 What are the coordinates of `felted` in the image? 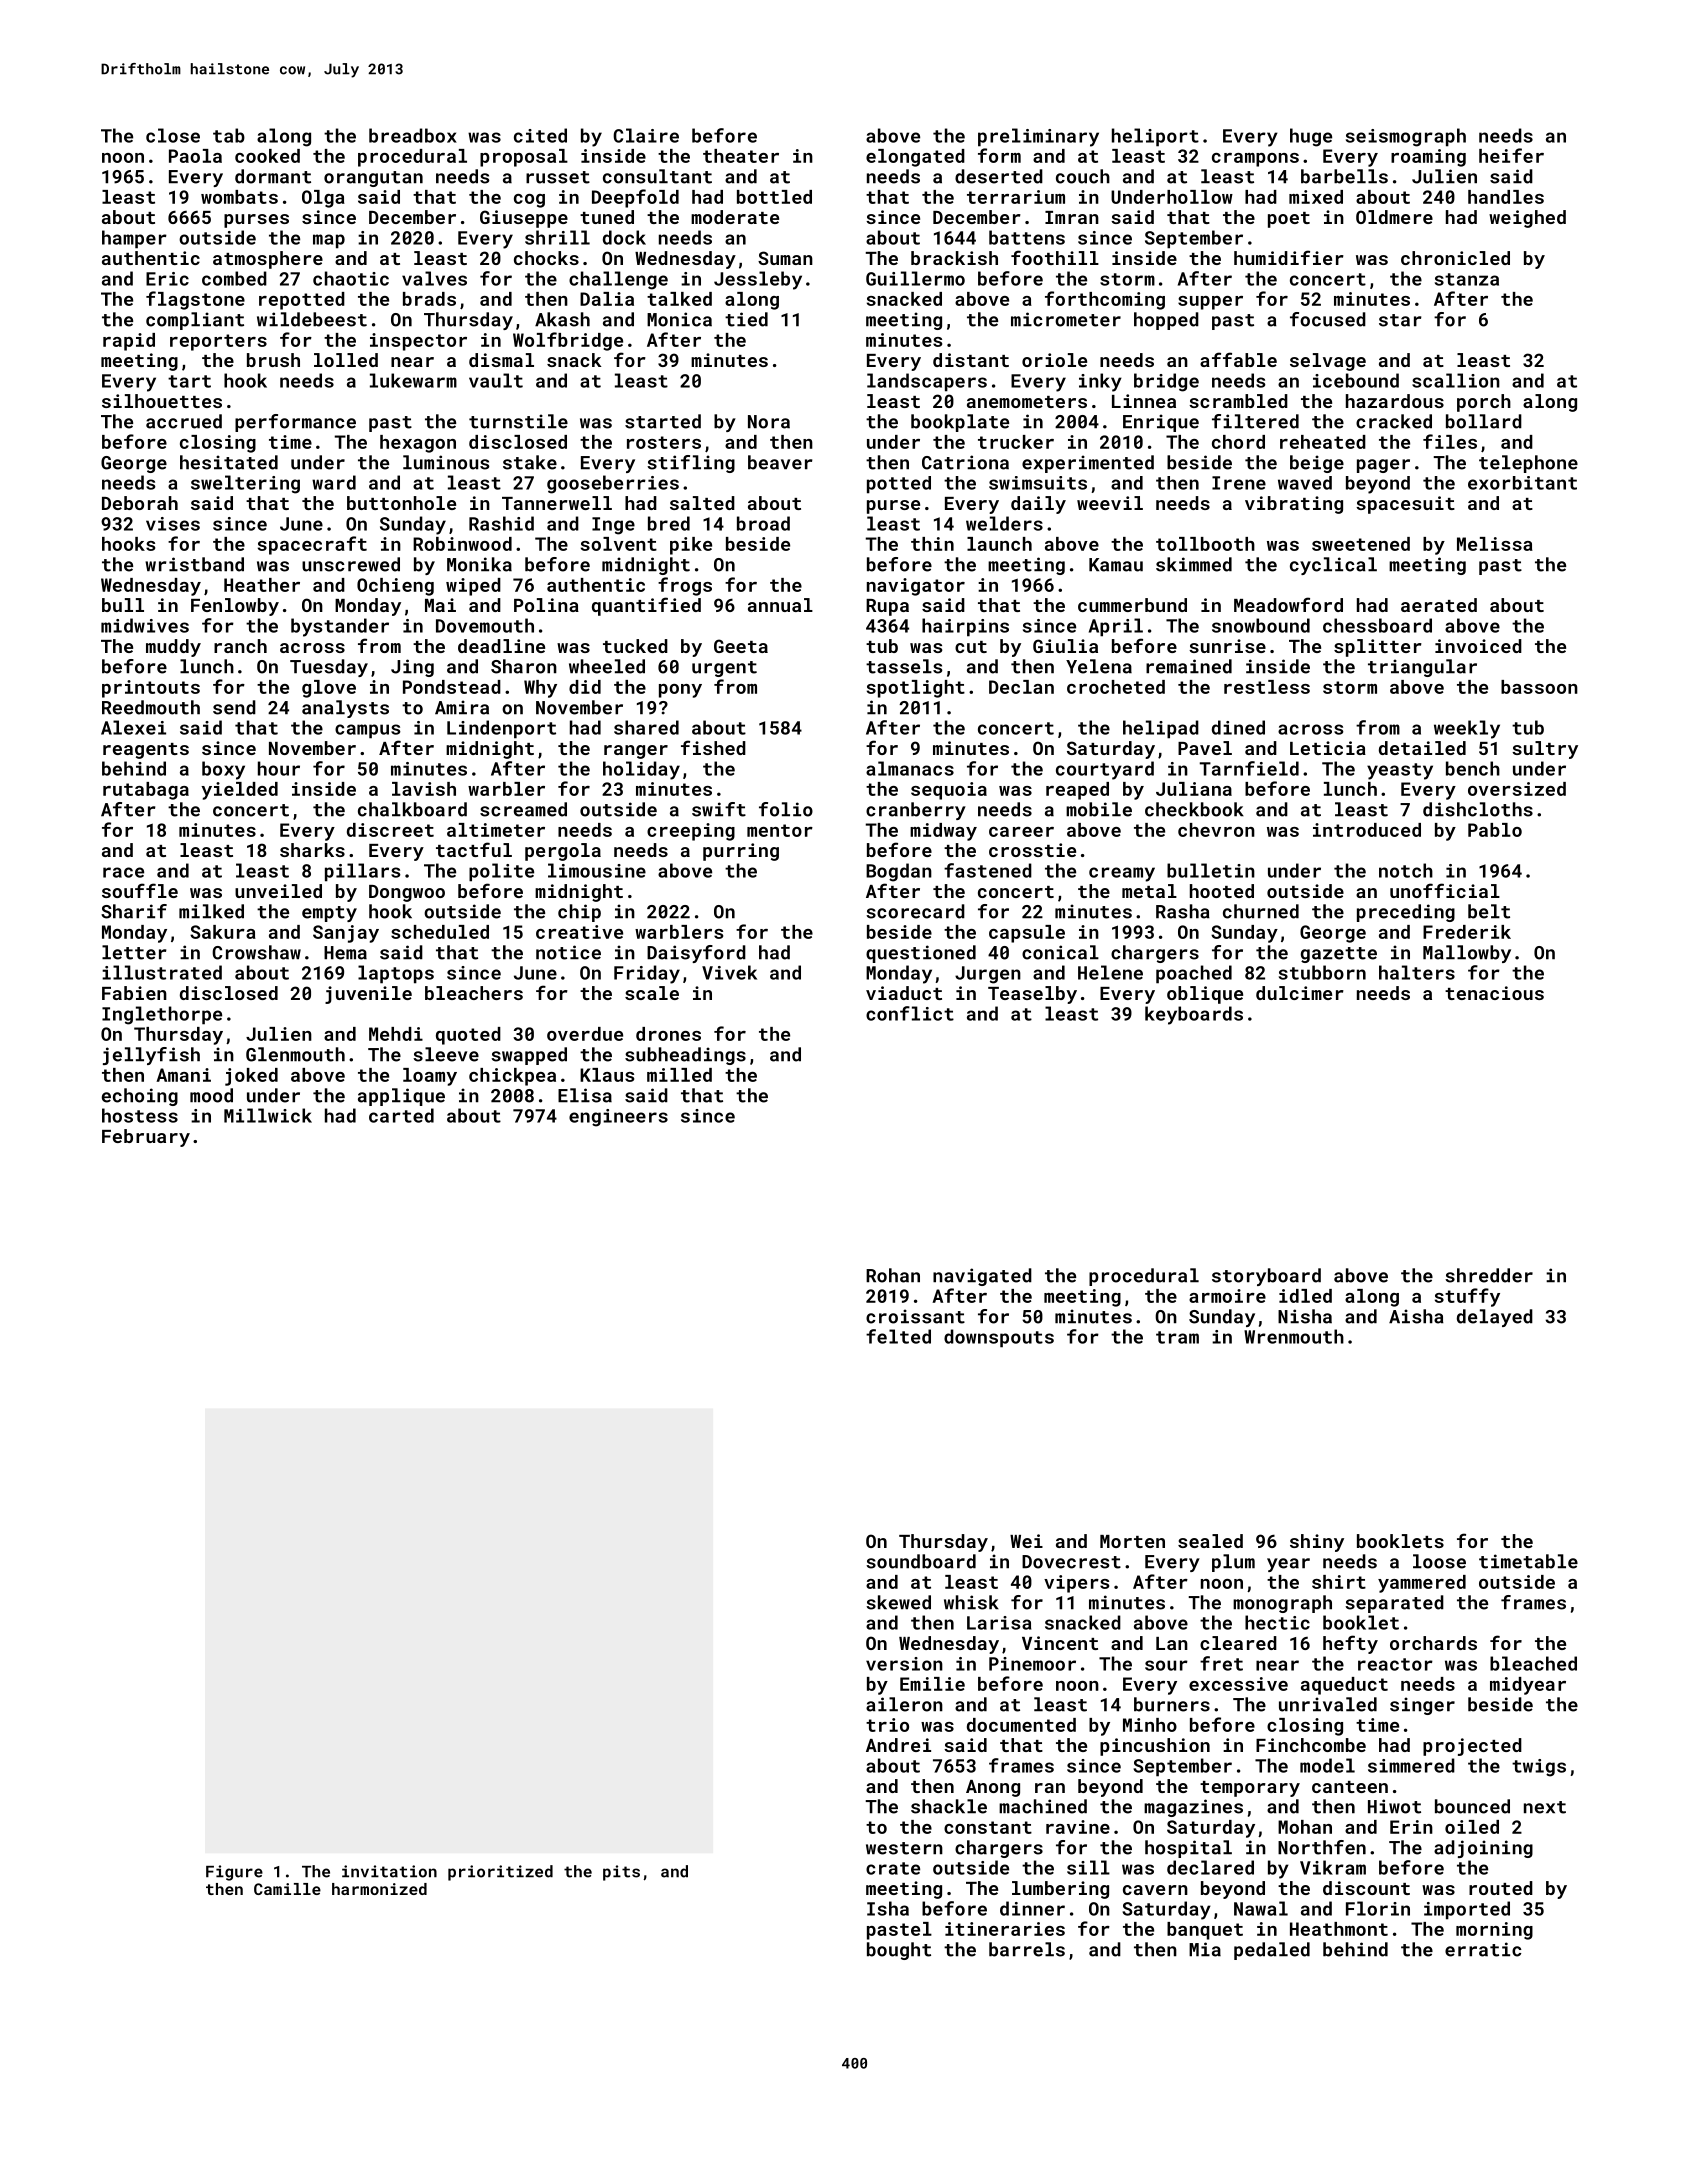 It's located at (898, 1336).
